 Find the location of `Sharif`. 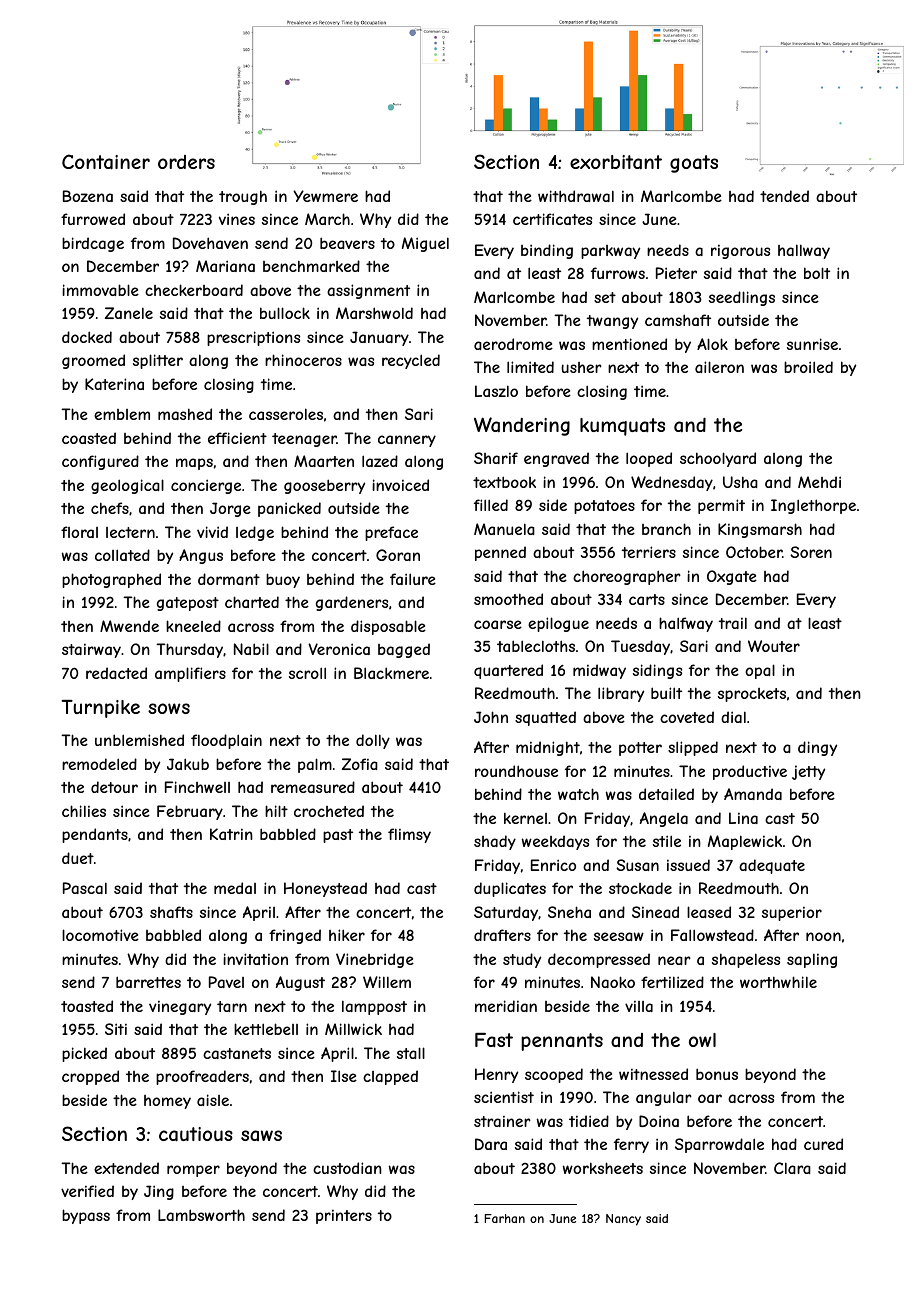

Sharif is located at coordinates (496, 458).
